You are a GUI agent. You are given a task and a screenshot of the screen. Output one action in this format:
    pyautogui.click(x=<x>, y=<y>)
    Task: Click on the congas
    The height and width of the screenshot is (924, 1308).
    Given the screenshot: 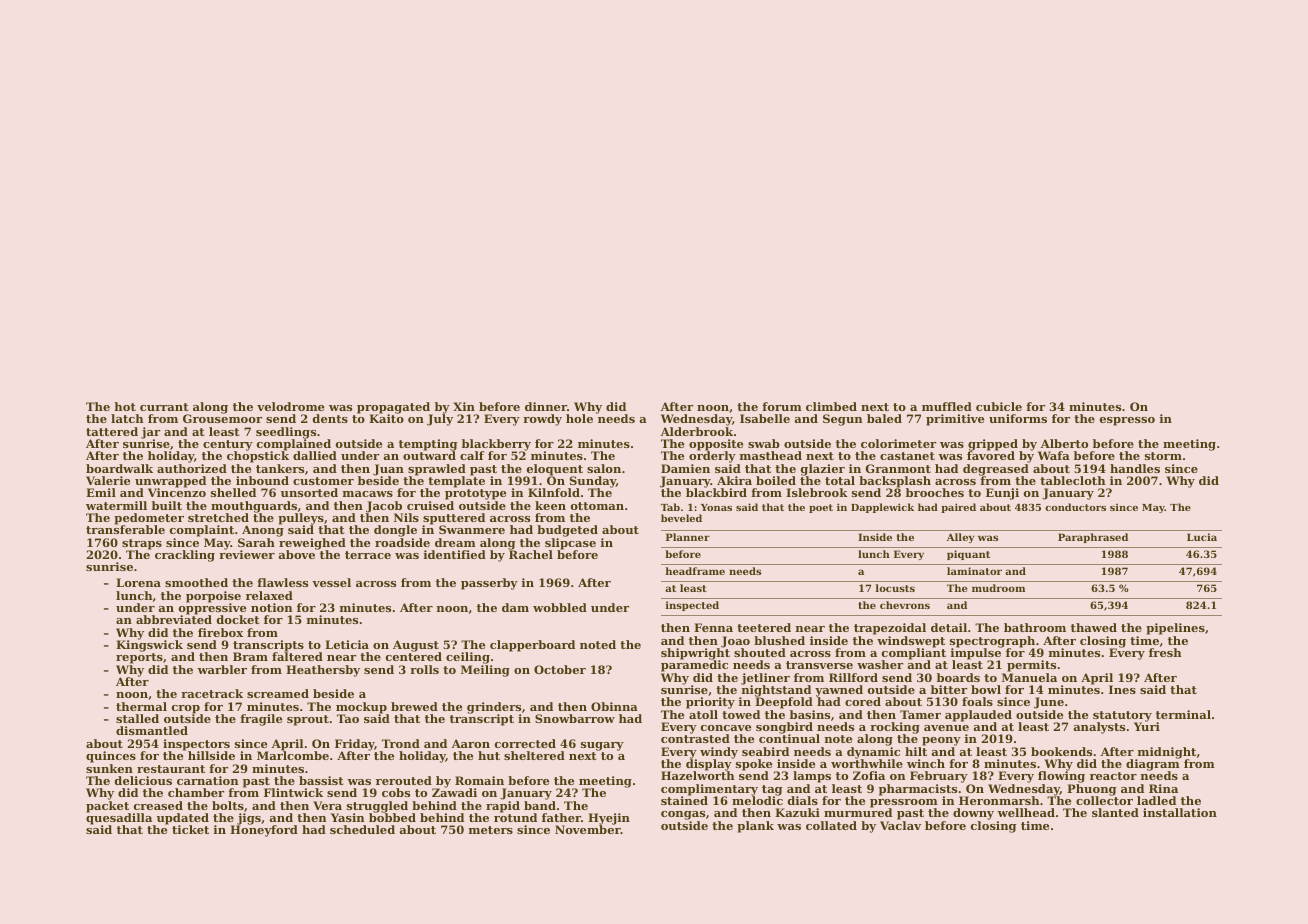 What is the action you would take?
    pyautogui.click(x=683, y=815)
